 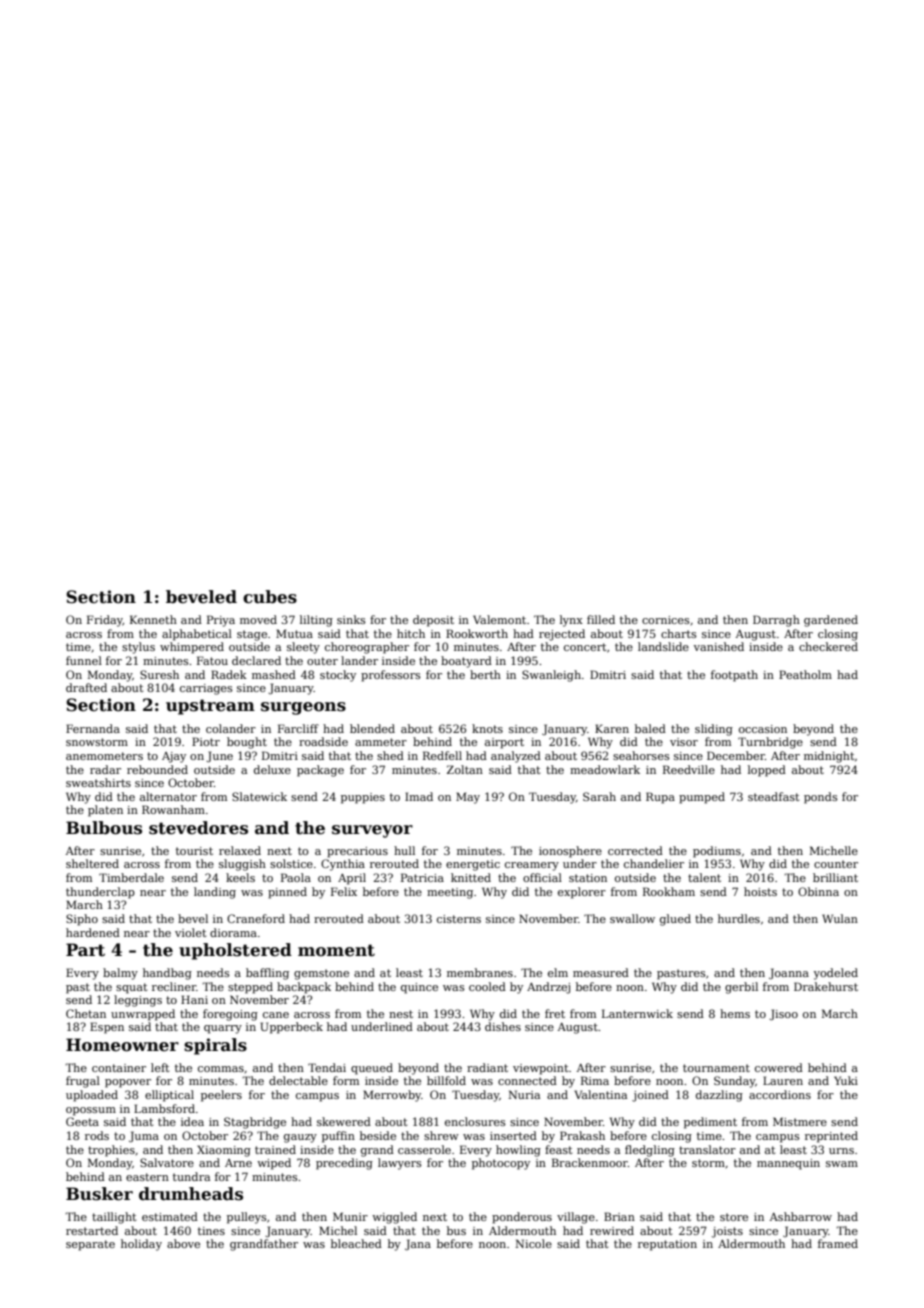 What do you see at coordinates (235, 951) in the page?
I see `upholstered` at bounding box center [235, 951].
